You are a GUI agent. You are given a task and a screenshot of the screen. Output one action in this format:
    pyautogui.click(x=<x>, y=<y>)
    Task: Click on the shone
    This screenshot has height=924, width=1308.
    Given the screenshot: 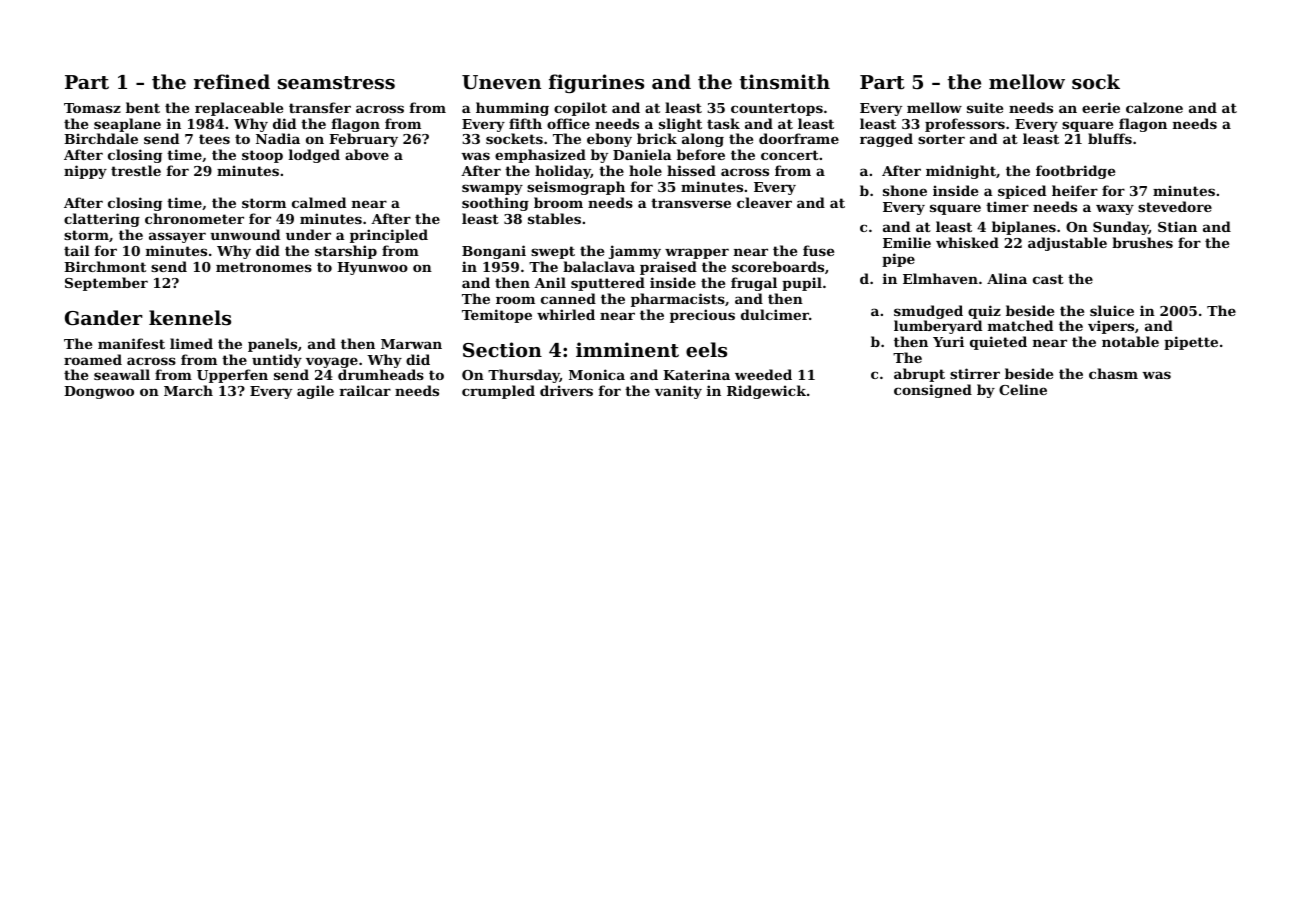 What is the action you would take?
    pyautogui.click(x=905, y=190)
